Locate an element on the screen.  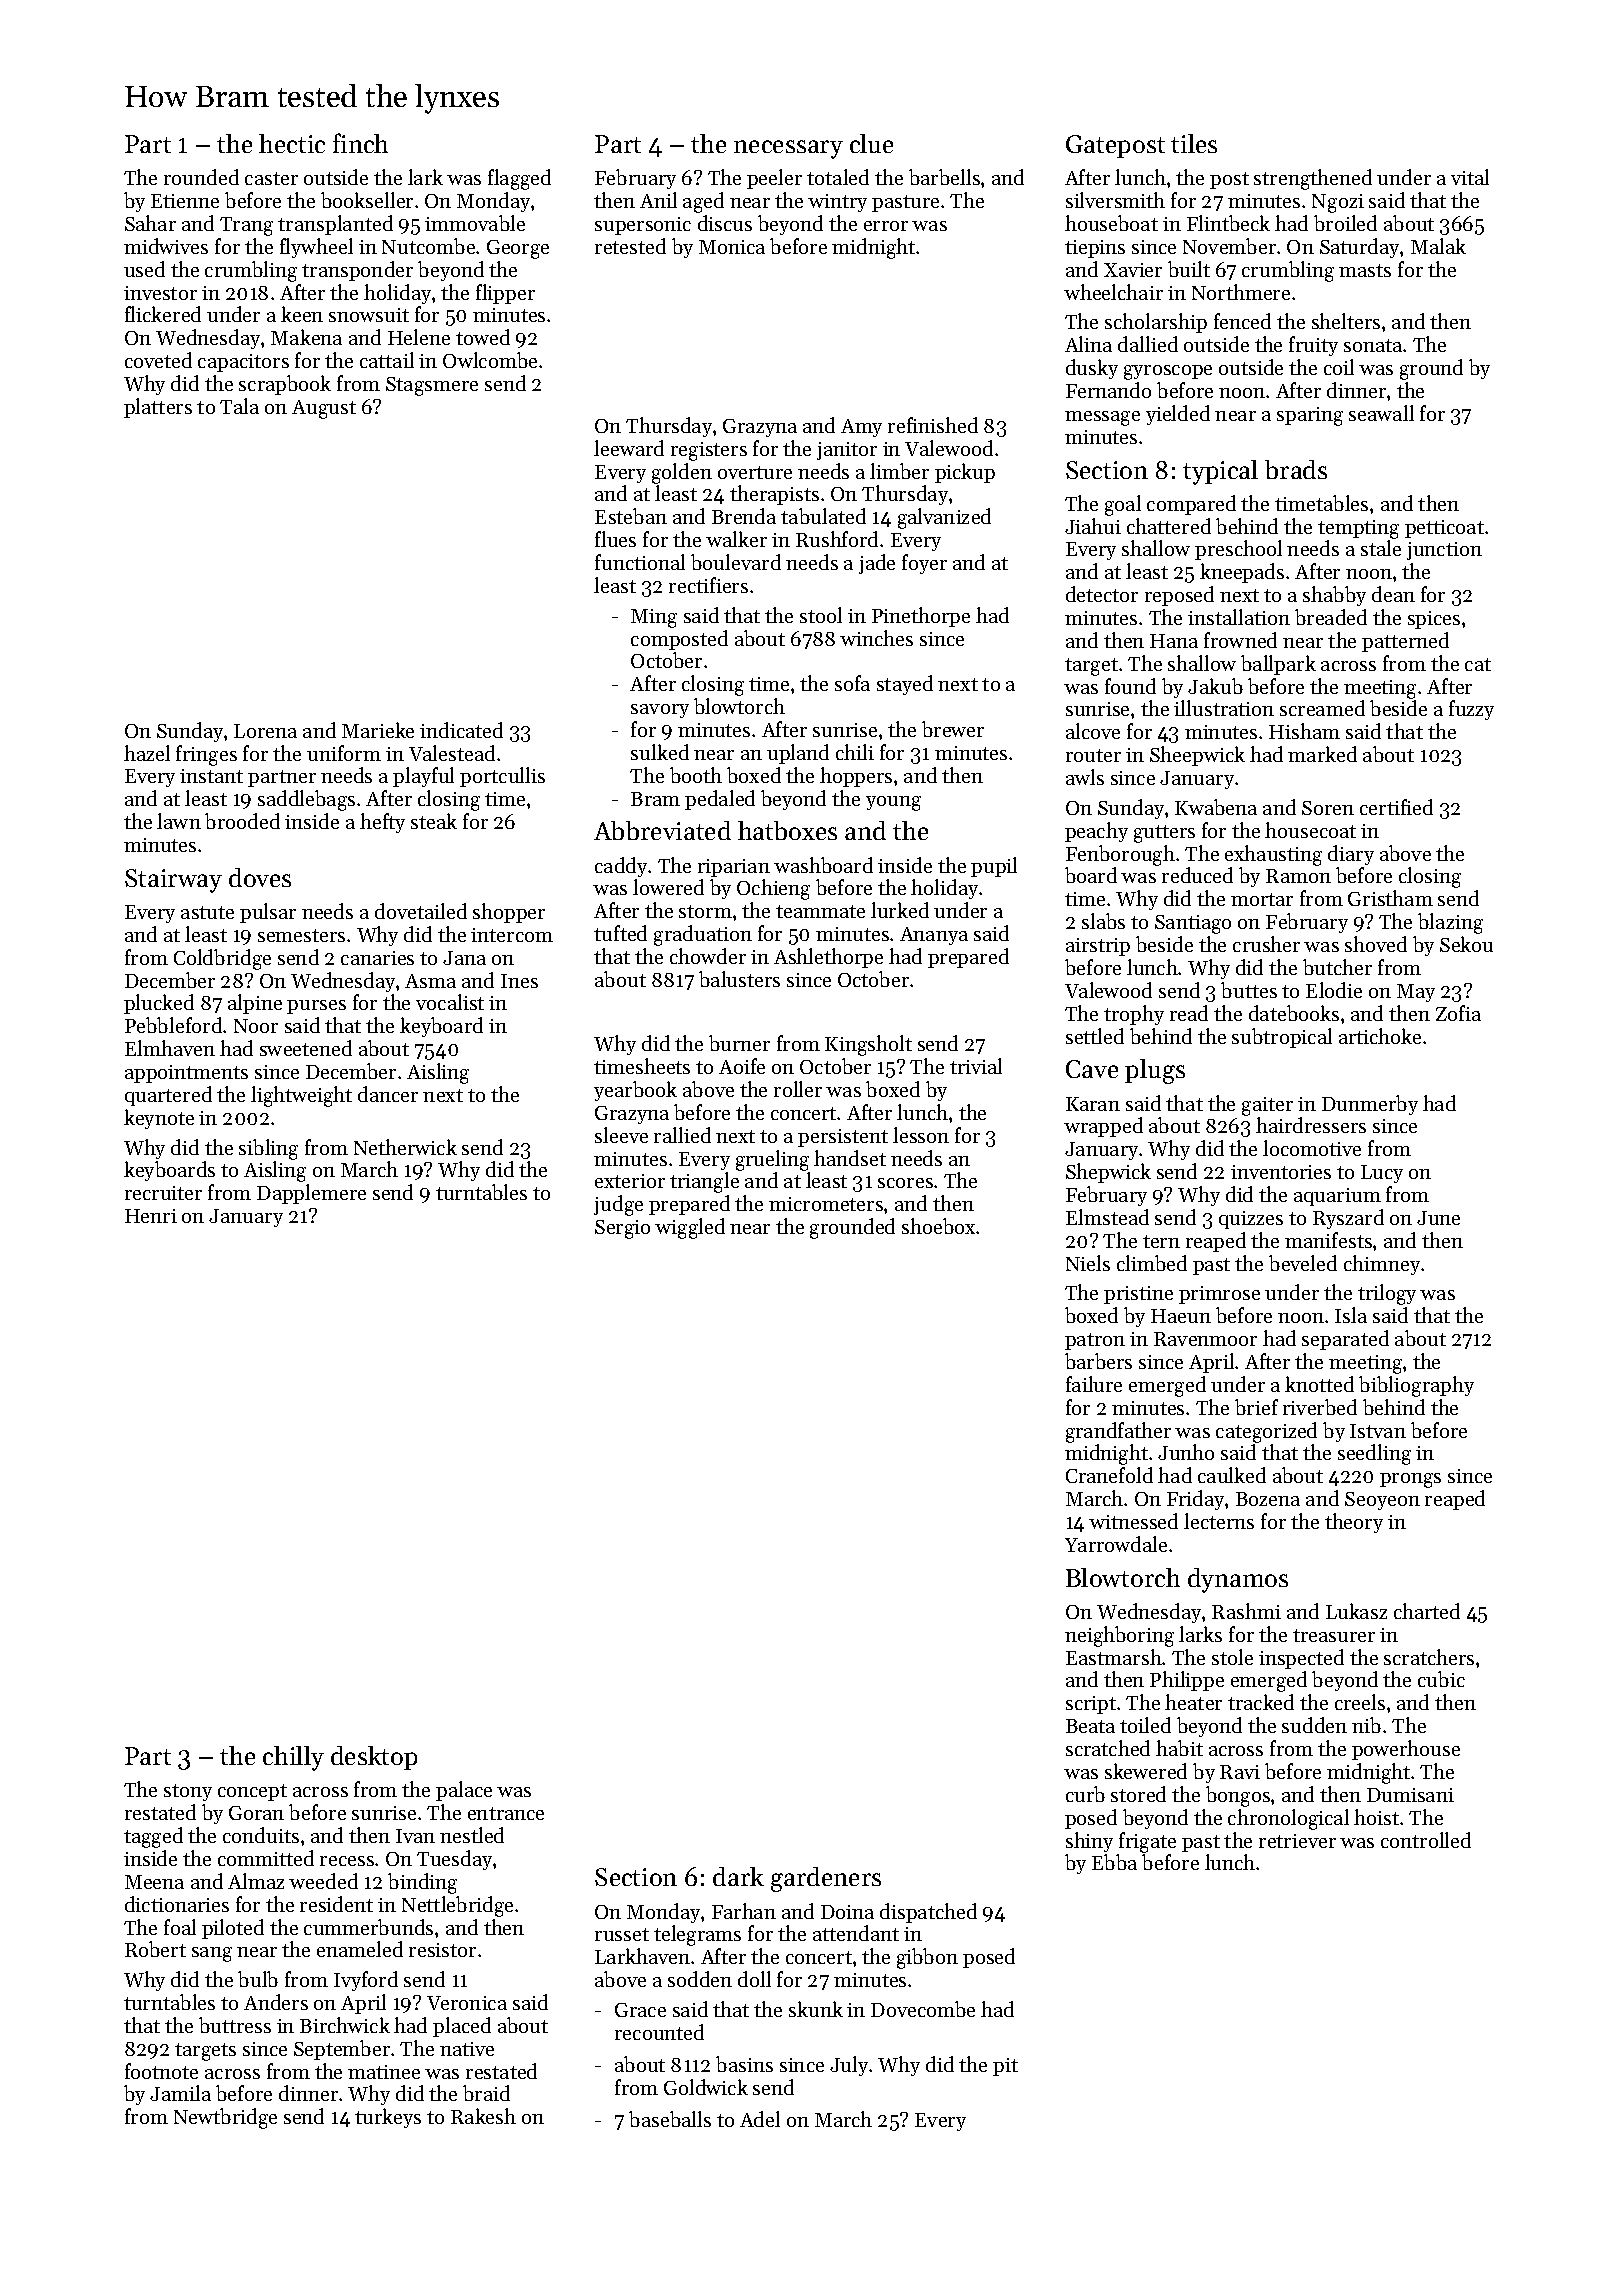
pupil is located at coordinates (994, 867).
